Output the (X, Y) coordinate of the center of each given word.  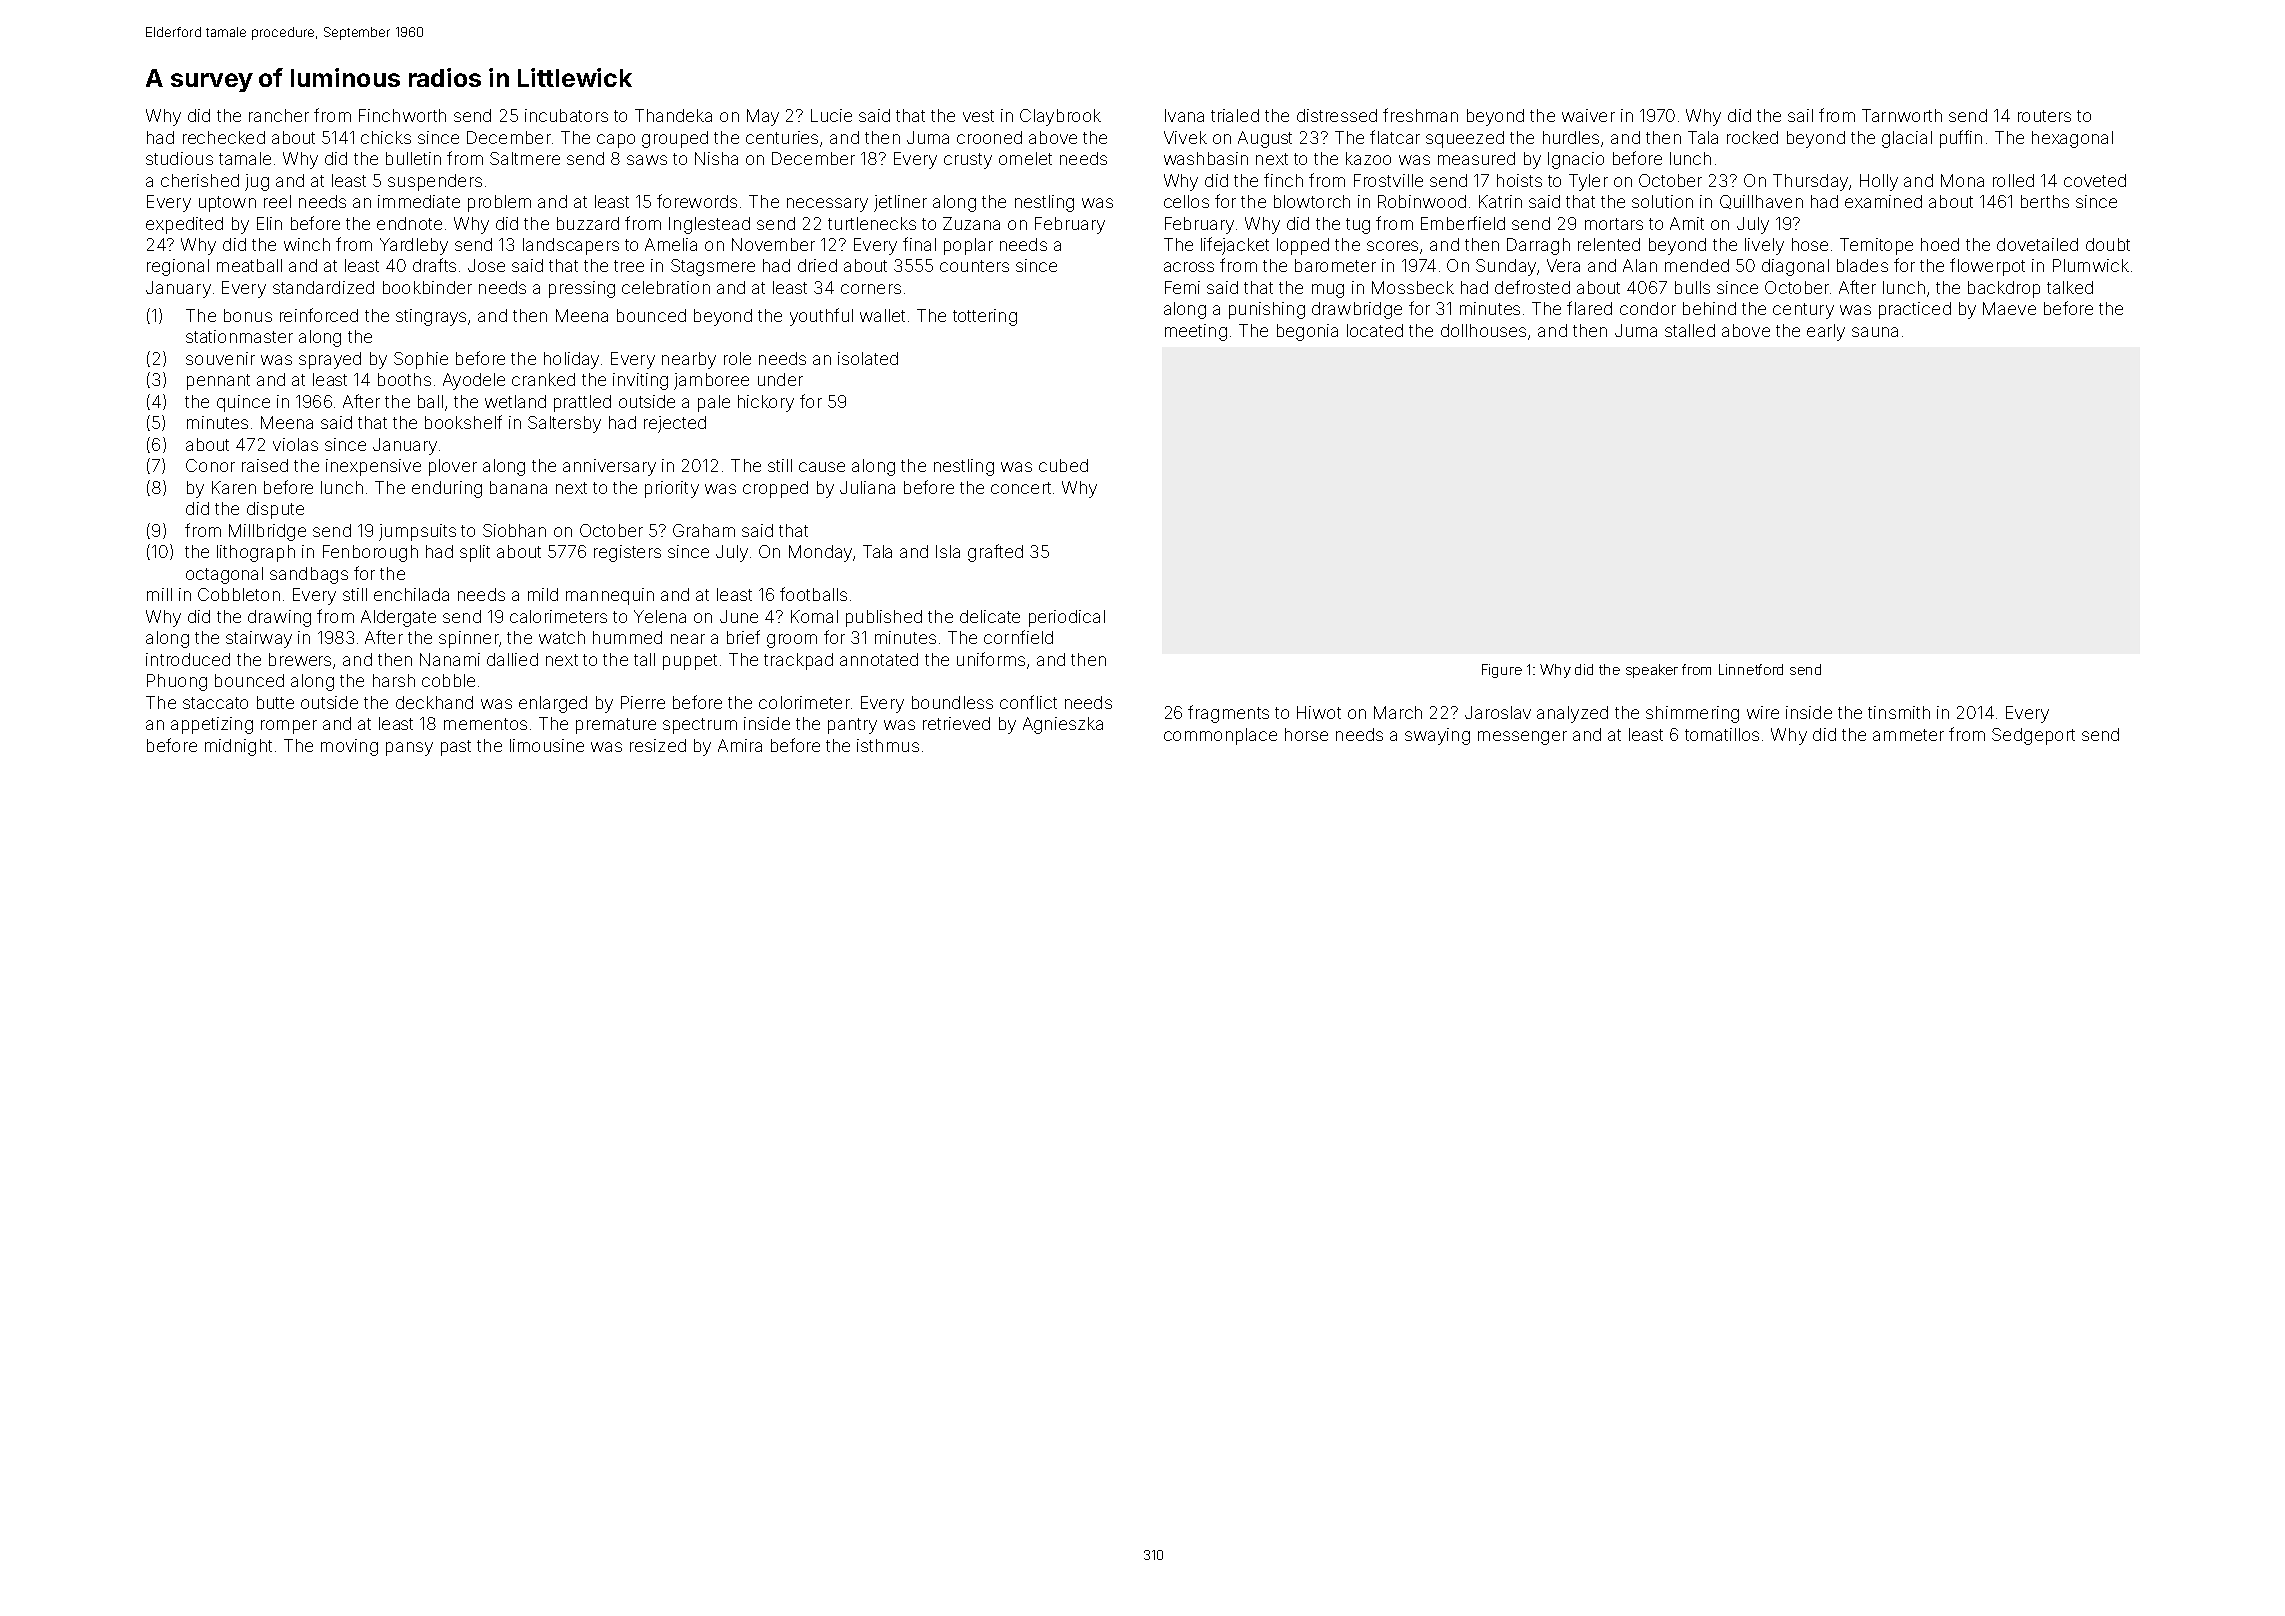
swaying (1437, 736)
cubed (1063, 465)
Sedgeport (2033, 736)
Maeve (2009, 308)
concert (1021, 488)
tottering (985, 317)
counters (974, 266)
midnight (238, 747)
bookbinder (427, 287)
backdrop (2004, 289)
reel (277, 201)
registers (627, 553)
